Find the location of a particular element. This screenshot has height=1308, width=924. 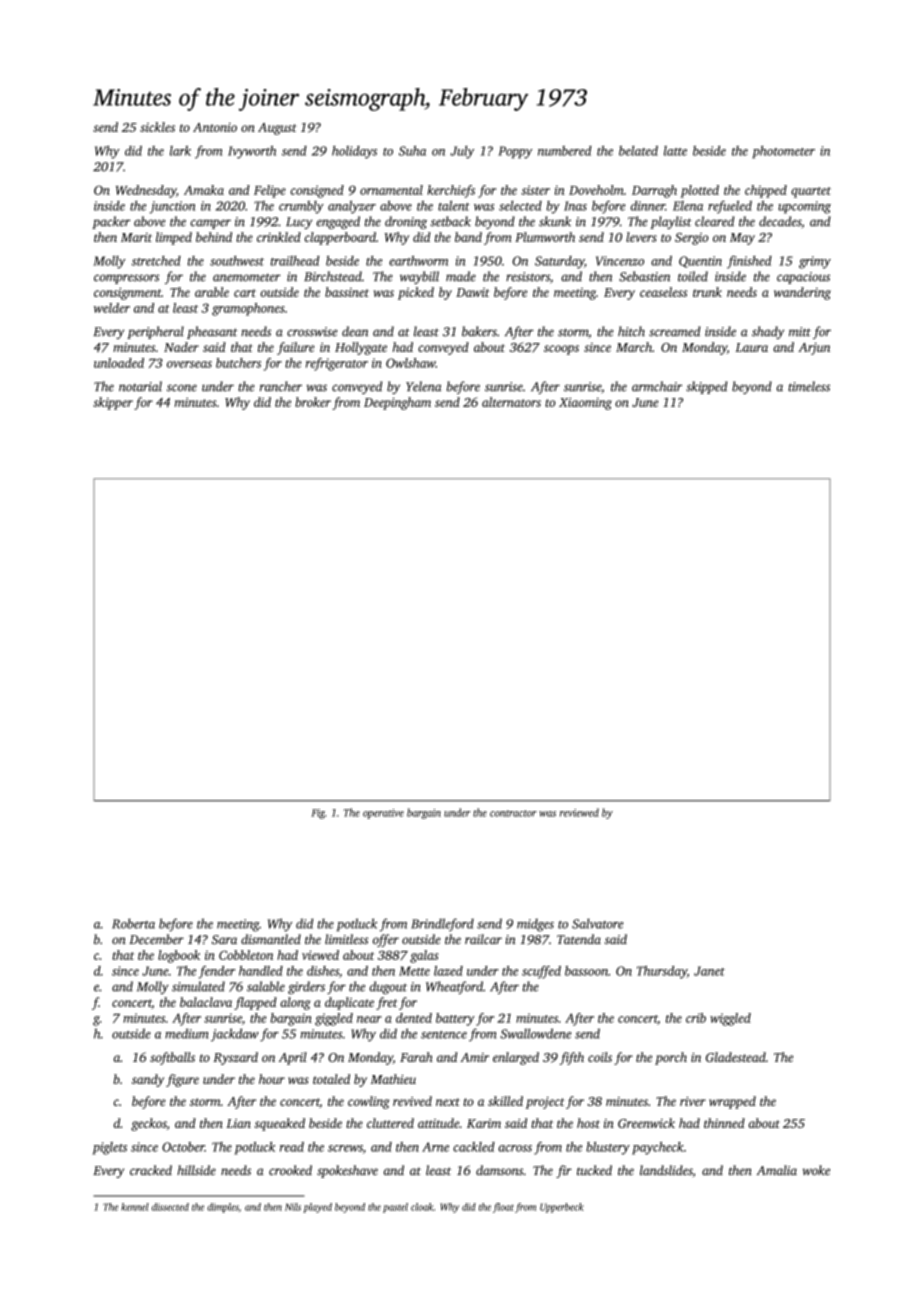

March is located at coordinates (634, 347).
